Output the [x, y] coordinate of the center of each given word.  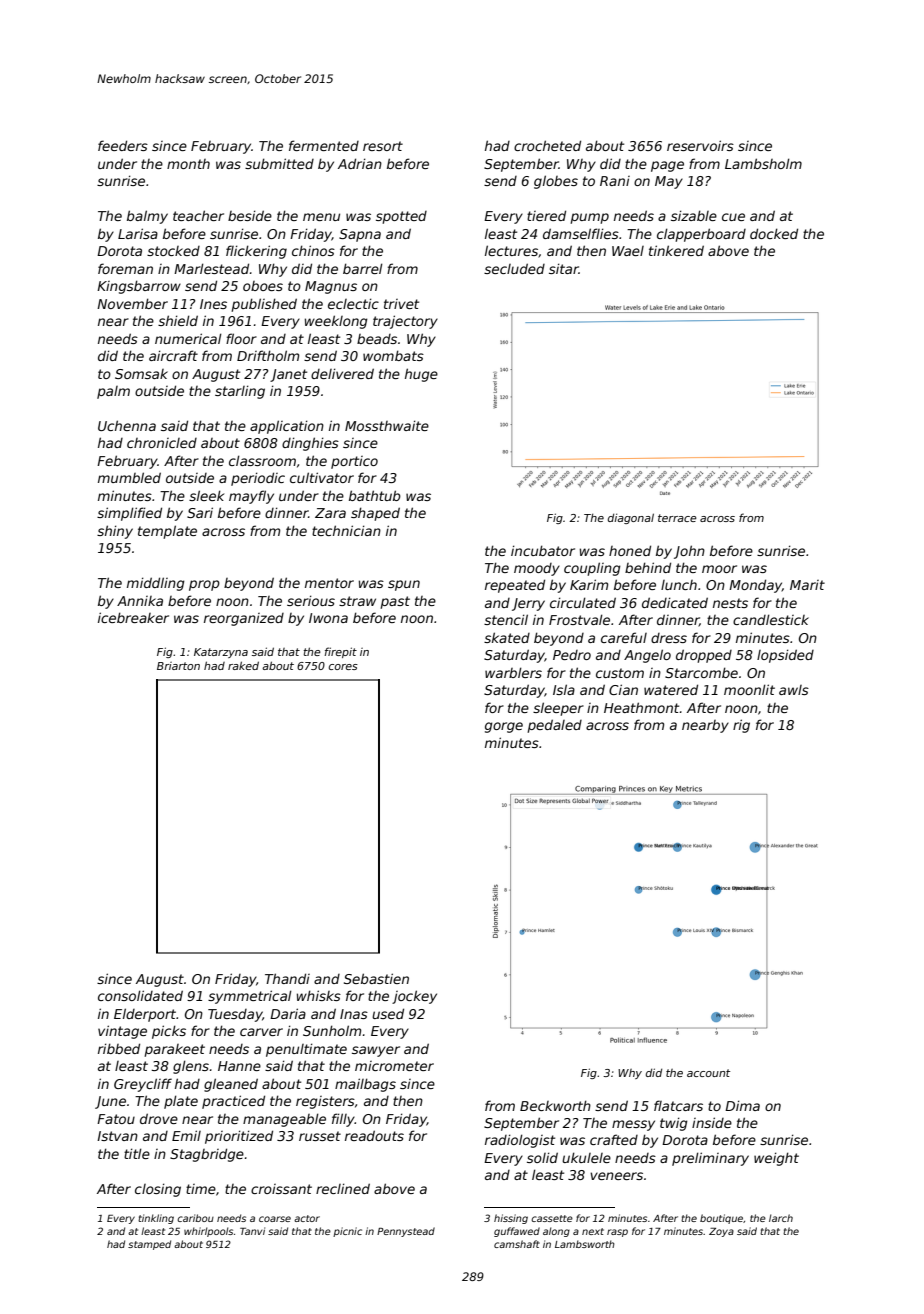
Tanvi [252, 1231]
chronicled [162, 443]
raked [243, 665]
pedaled [554, 726]
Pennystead [406, 1232]
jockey [414, 997]
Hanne [239, 1066]
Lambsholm [763, 163]
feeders [123, 145]
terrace [677, 518]
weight [776, 1159]
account [708, 1073]
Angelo [647, 656]
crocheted [547, 145]
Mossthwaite [387, 425]
